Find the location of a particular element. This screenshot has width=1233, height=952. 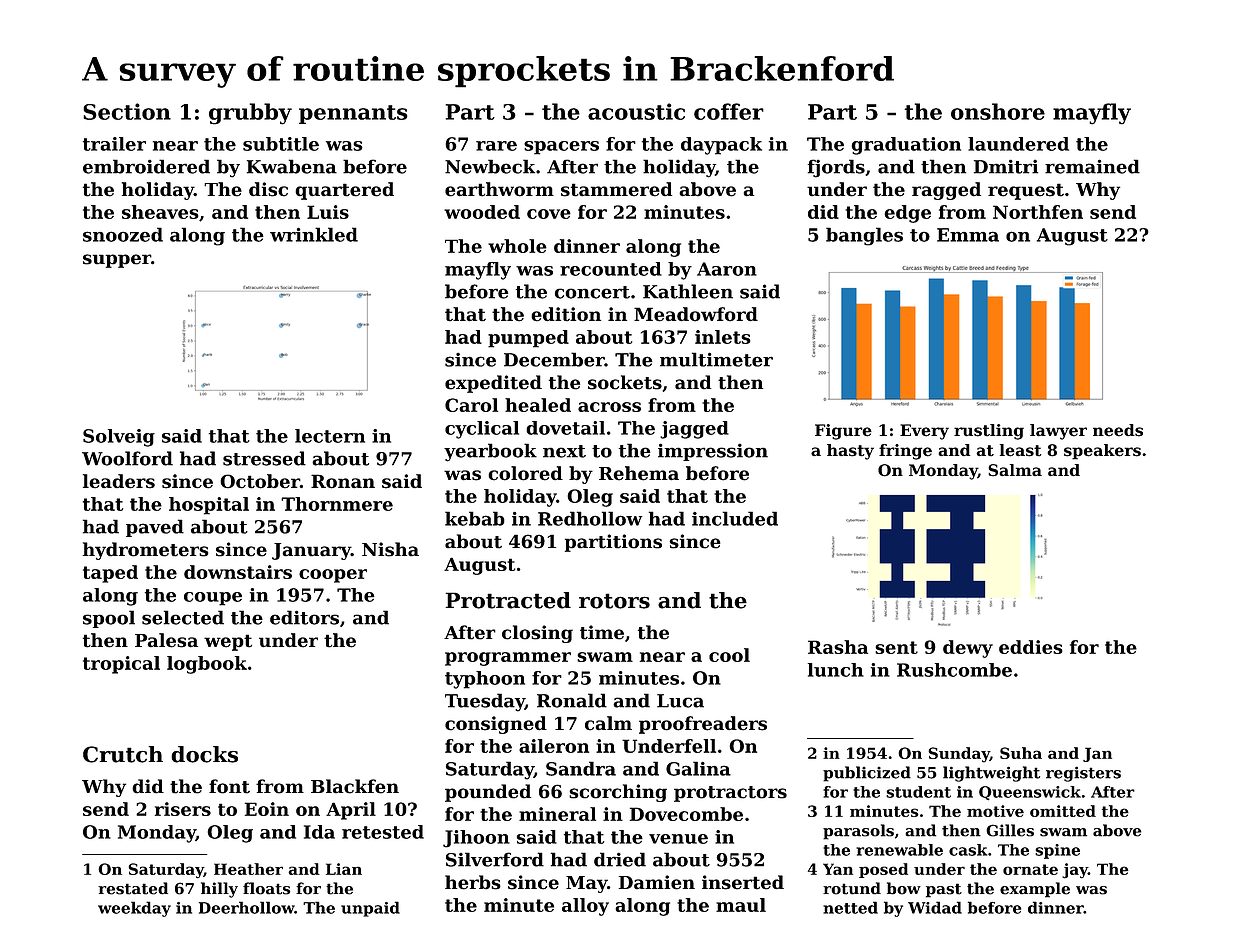

docks is located at coordinates (204, 754).
